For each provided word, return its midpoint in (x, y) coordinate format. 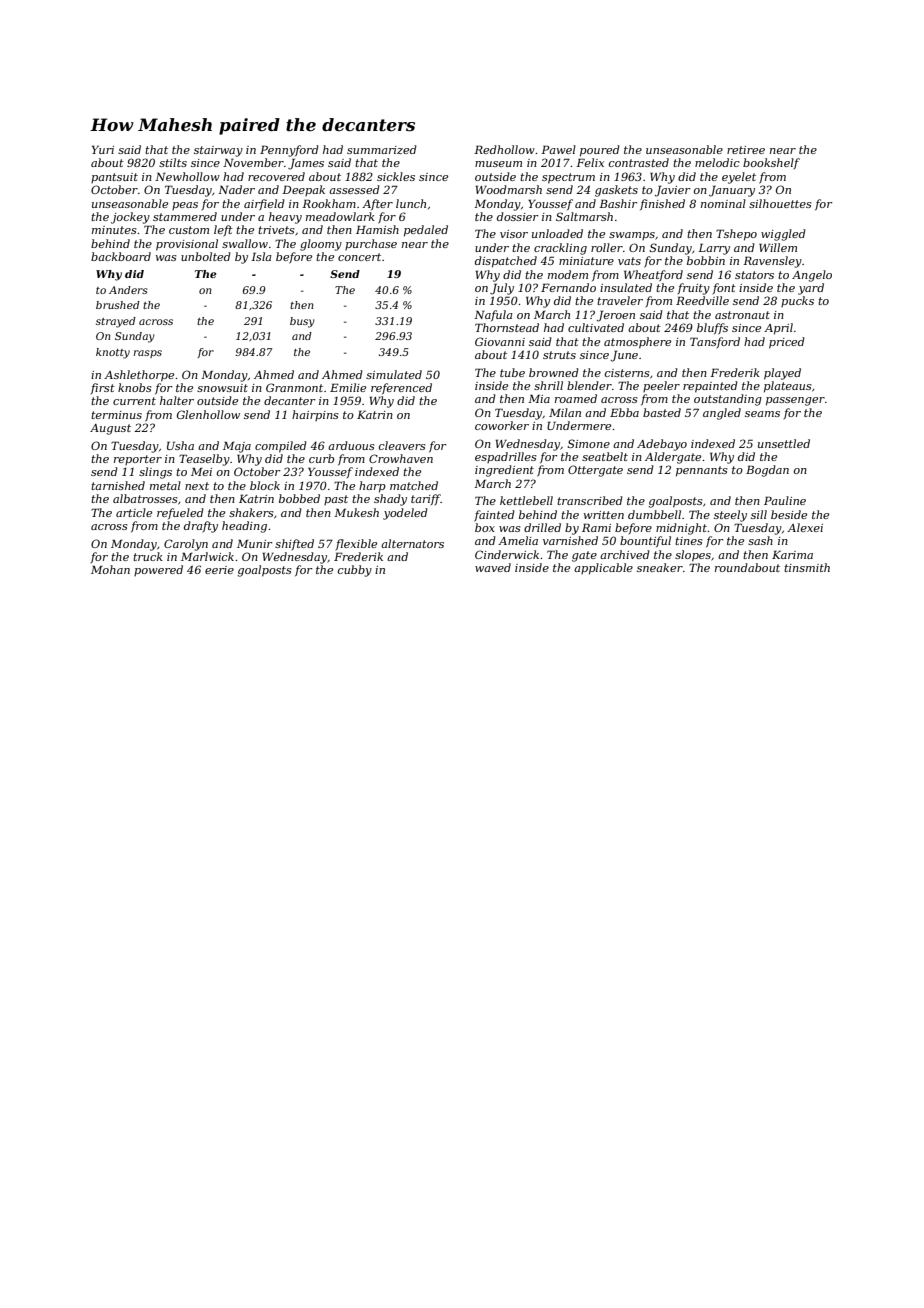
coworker (502, 425)
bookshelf (771, 163)
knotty (113, 353)
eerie (219, 570)
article (134, 512)
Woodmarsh (508, 189)
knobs (135, 387)
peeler (661, 386)
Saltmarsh (584, 216)
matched (414, 485)
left (223, 230)
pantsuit (114, 178)
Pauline (785, 500)
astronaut (742, 315)
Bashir (618, 203)
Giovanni (500, 341)
